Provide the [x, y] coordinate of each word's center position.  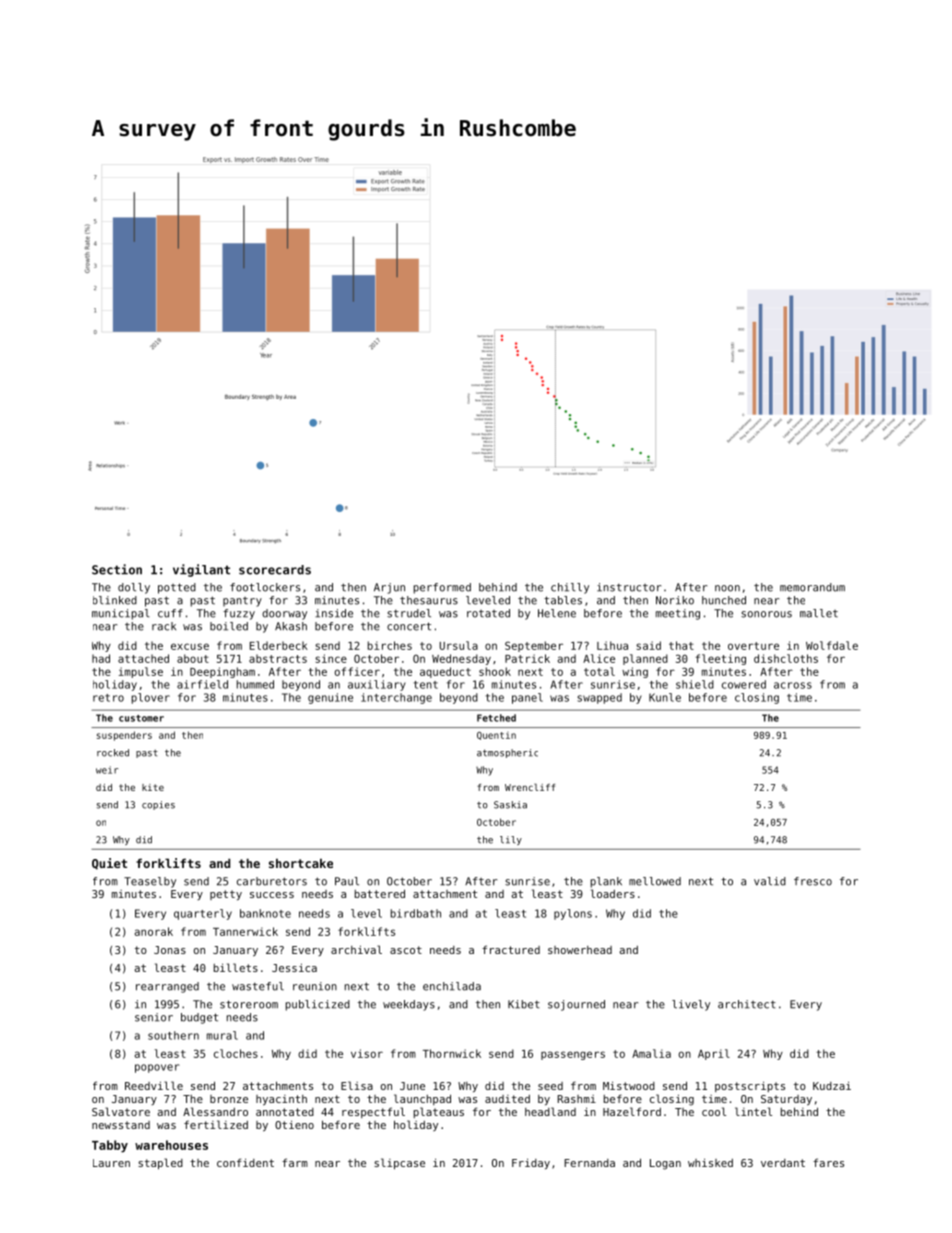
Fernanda [589, 1163]
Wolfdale [832, 645]
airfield [202, 684]
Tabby [110, 1146]
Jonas [170, 950]
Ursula [459, 645]
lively [691, 1005]
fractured [511, 949]
